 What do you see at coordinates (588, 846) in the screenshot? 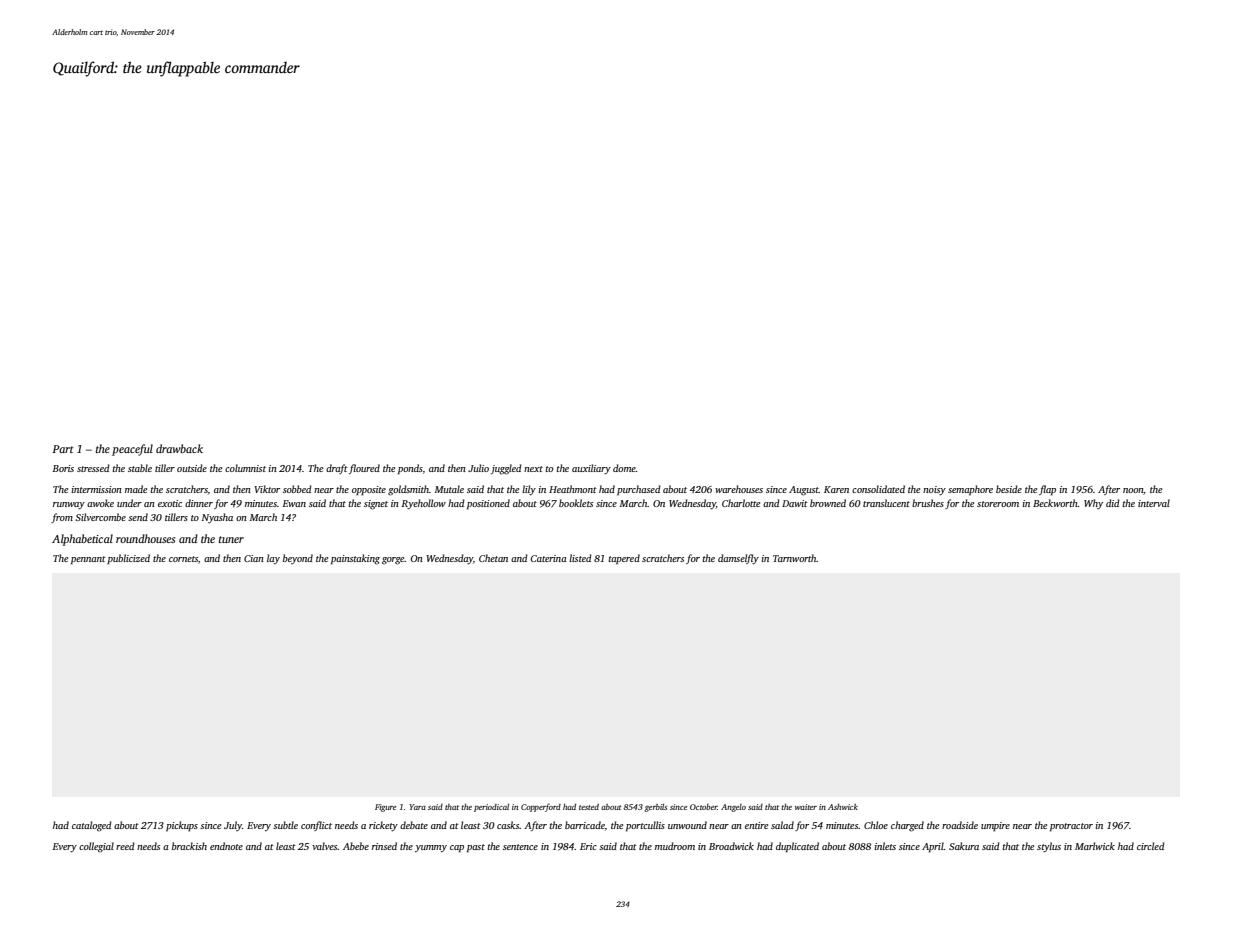
I see `Eric` at bounding box center [588, 846].
